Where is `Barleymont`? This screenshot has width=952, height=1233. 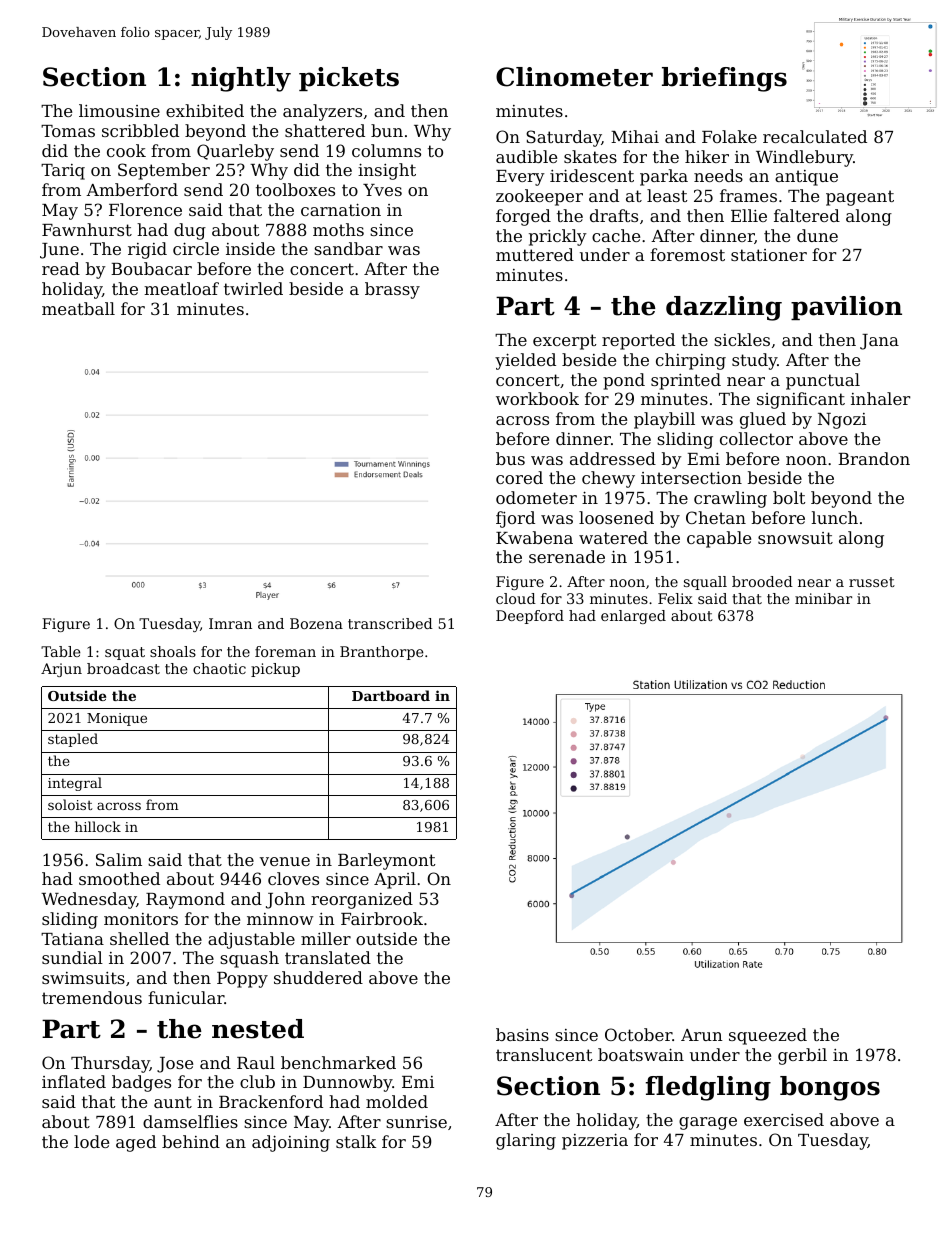
Barleymont is located at coordinates (386, 861).
